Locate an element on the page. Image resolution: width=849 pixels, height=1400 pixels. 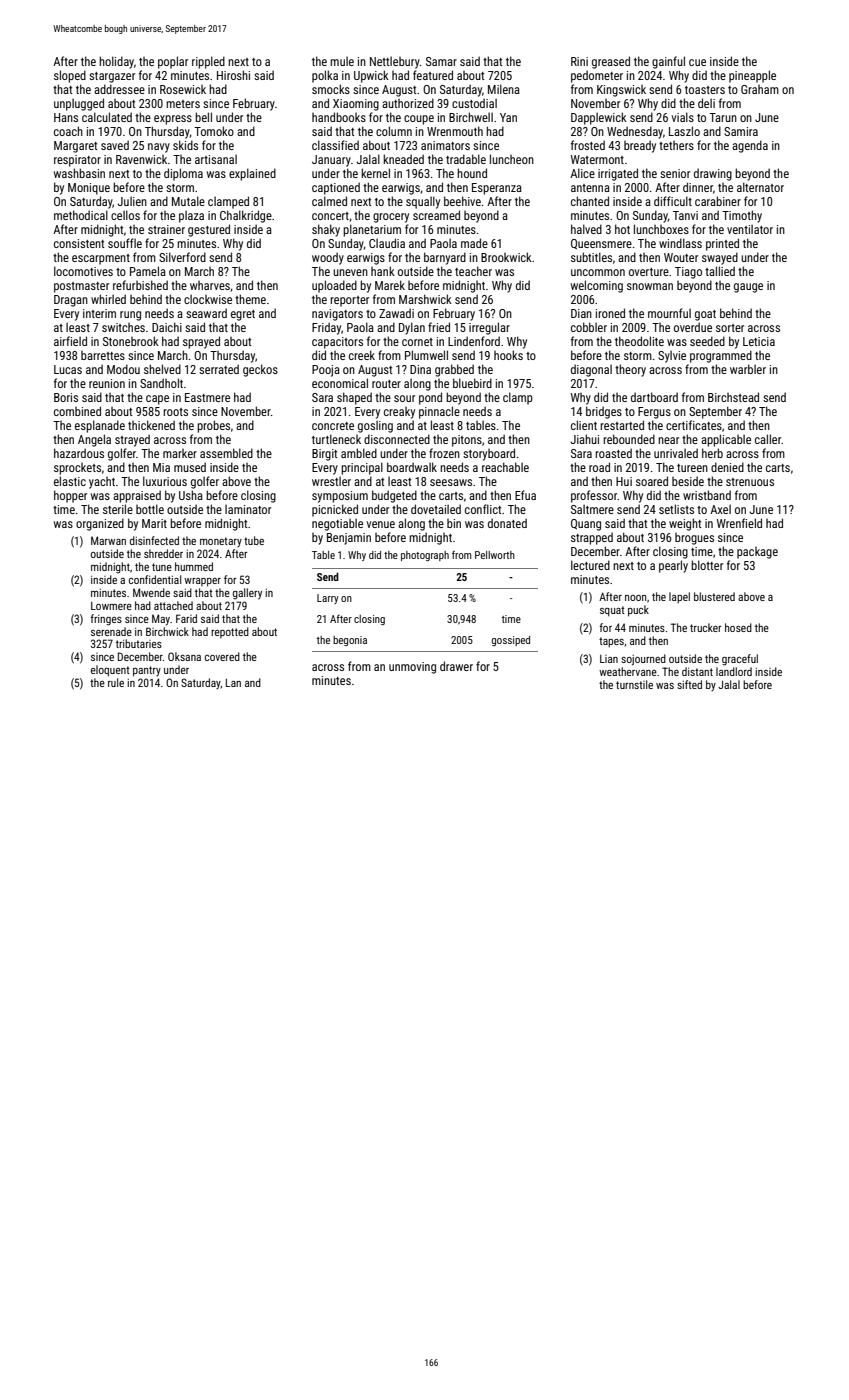
hosed is located at coordinates (738, 627).
